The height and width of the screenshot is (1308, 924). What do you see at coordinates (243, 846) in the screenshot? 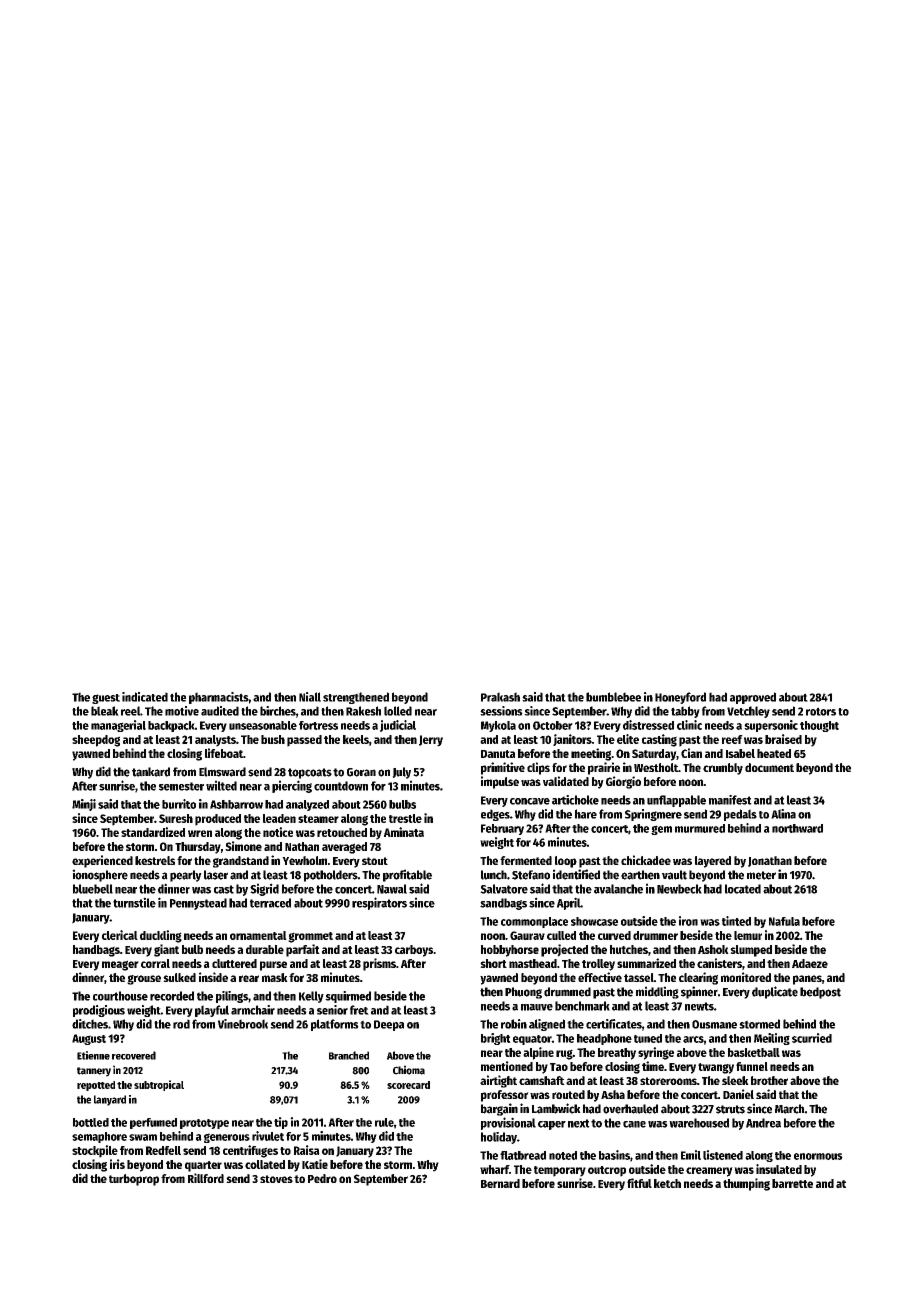
I see `Simone` at bounding box center [243, 846].
